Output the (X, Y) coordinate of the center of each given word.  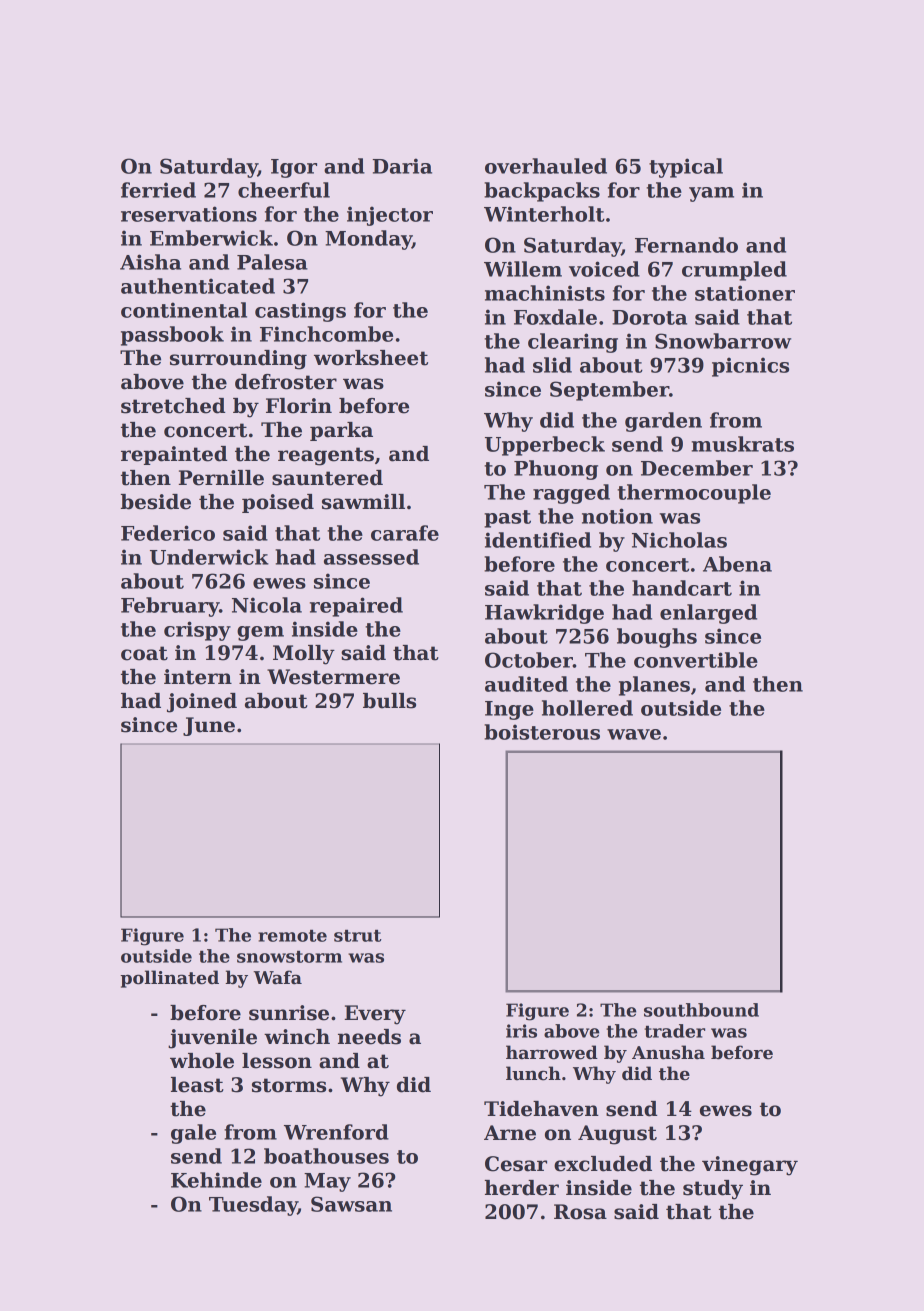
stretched (173, 406)
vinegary (750, 1166)
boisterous (542, 732)
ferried (158, 190)
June (209, 726)
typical (686, 168)
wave (634, 734)
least (197, 1085)
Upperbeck (545, 446)
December (697, 468)
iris (521, 1031)
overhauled (546, 166)
